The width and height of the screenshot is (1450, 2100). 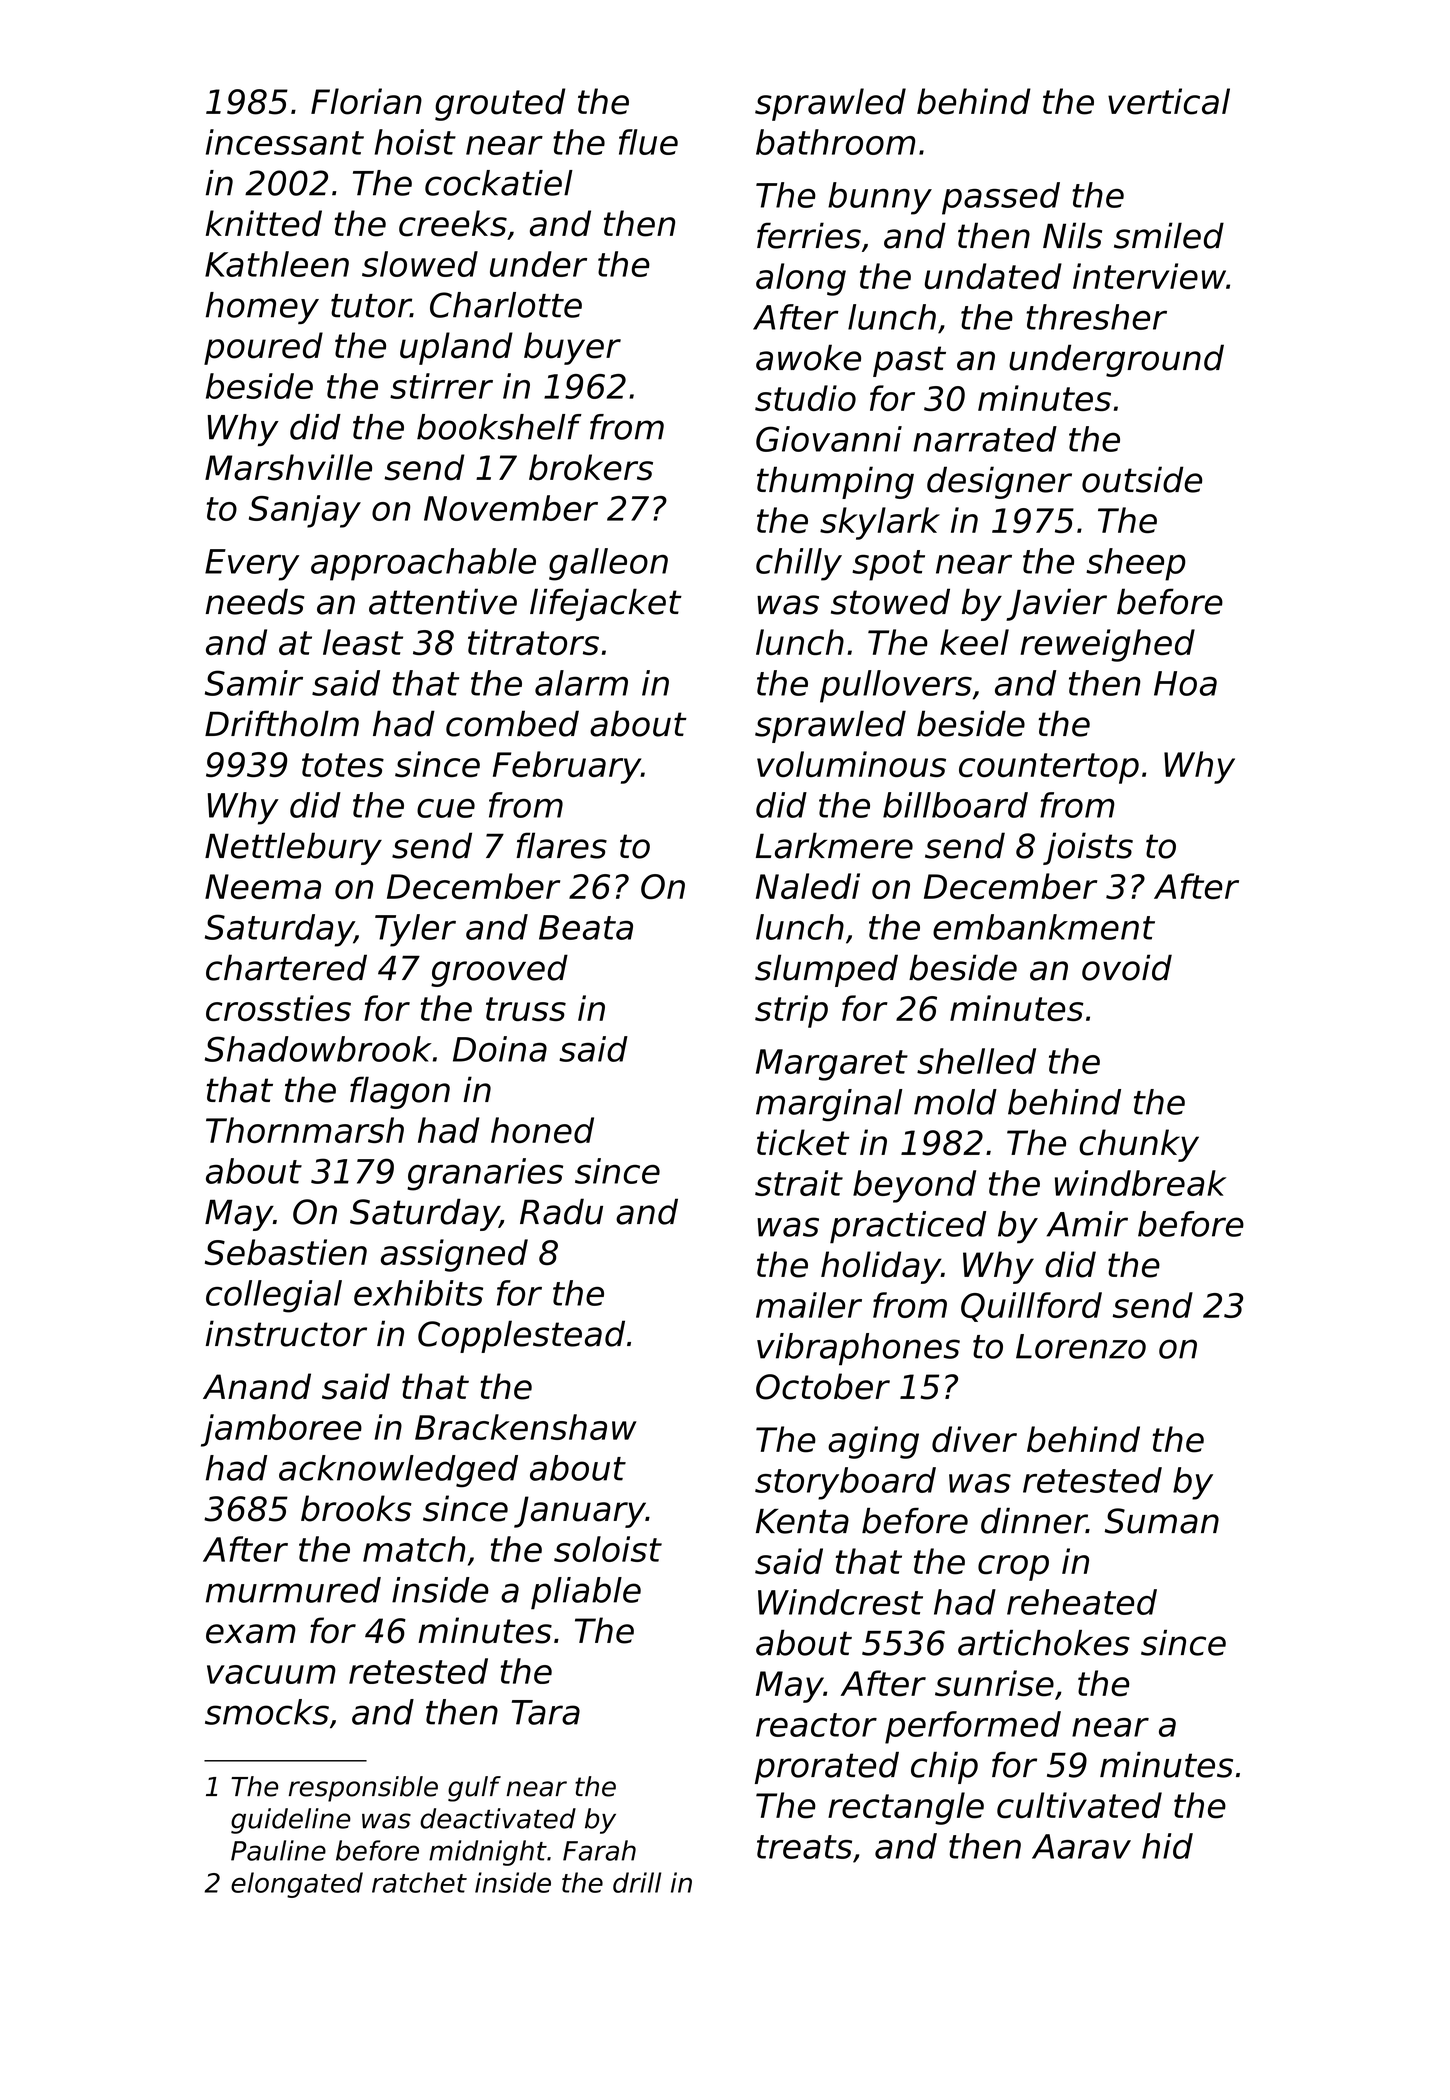 What do you see at coordinates (637, 1882) in the screenshot?
I see `drill` at bounding box center [637, 1882].
